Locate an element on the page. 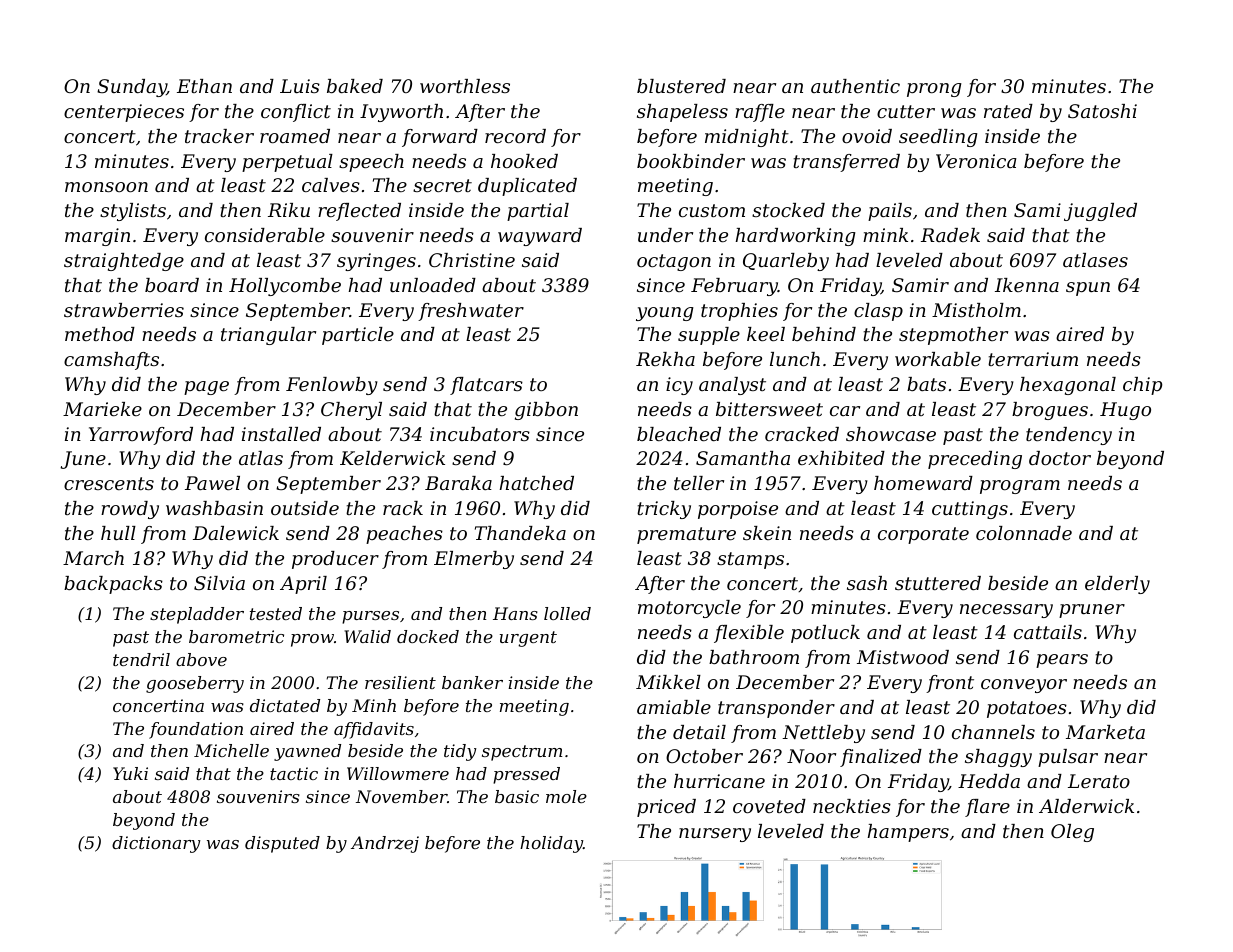 Image resolution: width=1233 pixels, height=952 pixels. worthless is located at coordinates (465, 86).
